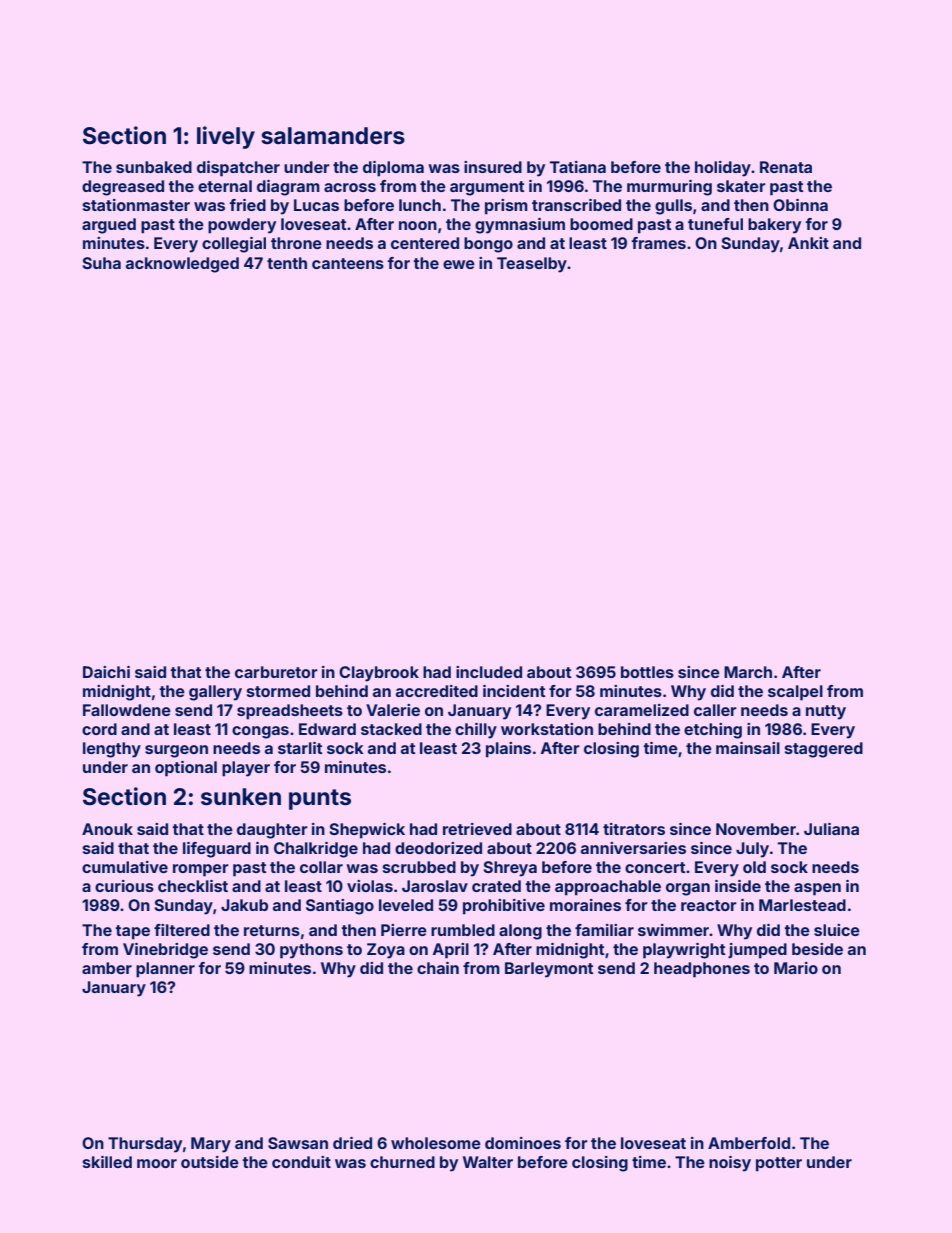 The image size is (952, 1233). Describe the element at coordinates (333, 136) in the screenshot. I see `salamanders` at that location.
